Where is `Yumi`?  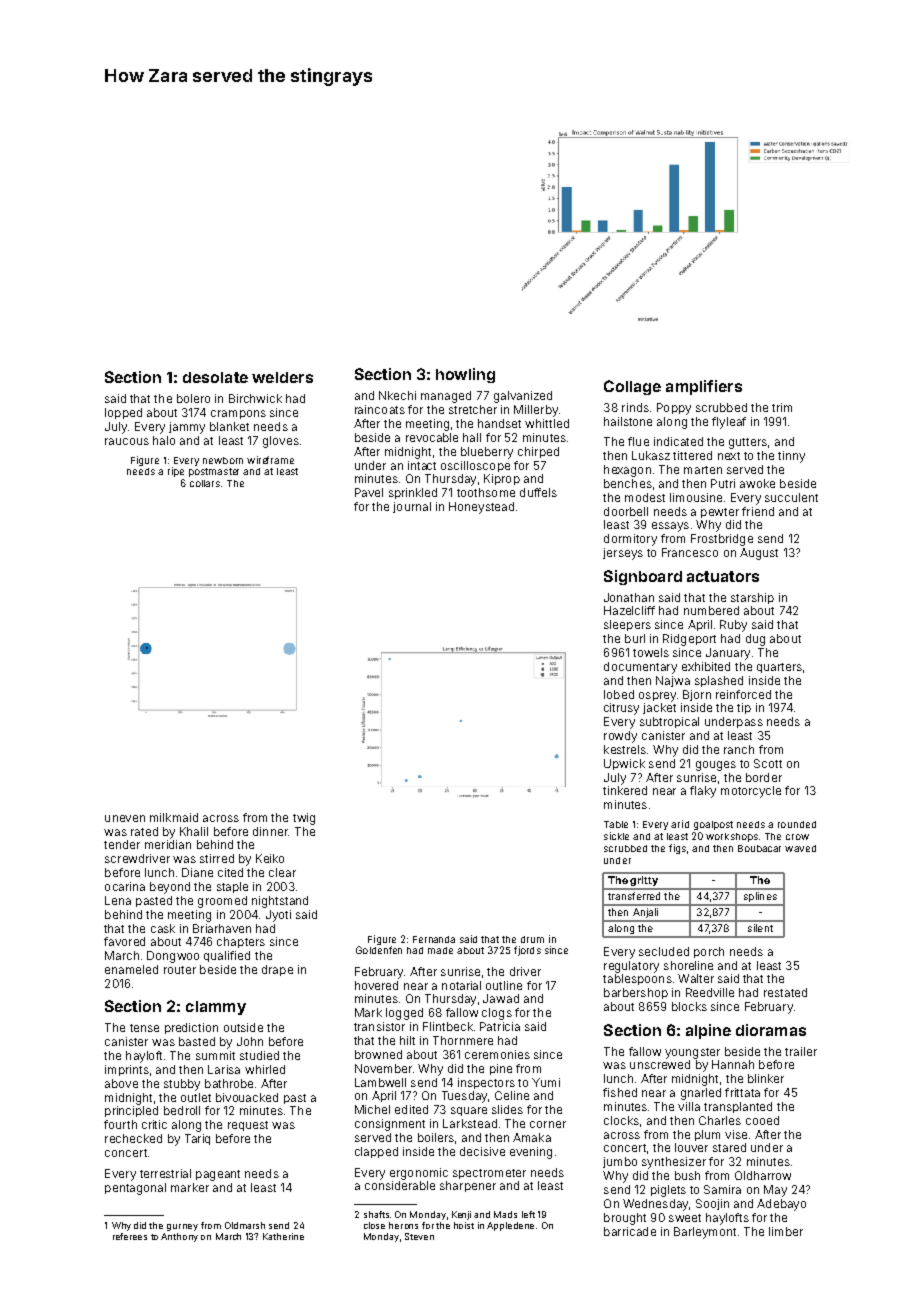 Yumi is located at coordinates (546, 1082).
